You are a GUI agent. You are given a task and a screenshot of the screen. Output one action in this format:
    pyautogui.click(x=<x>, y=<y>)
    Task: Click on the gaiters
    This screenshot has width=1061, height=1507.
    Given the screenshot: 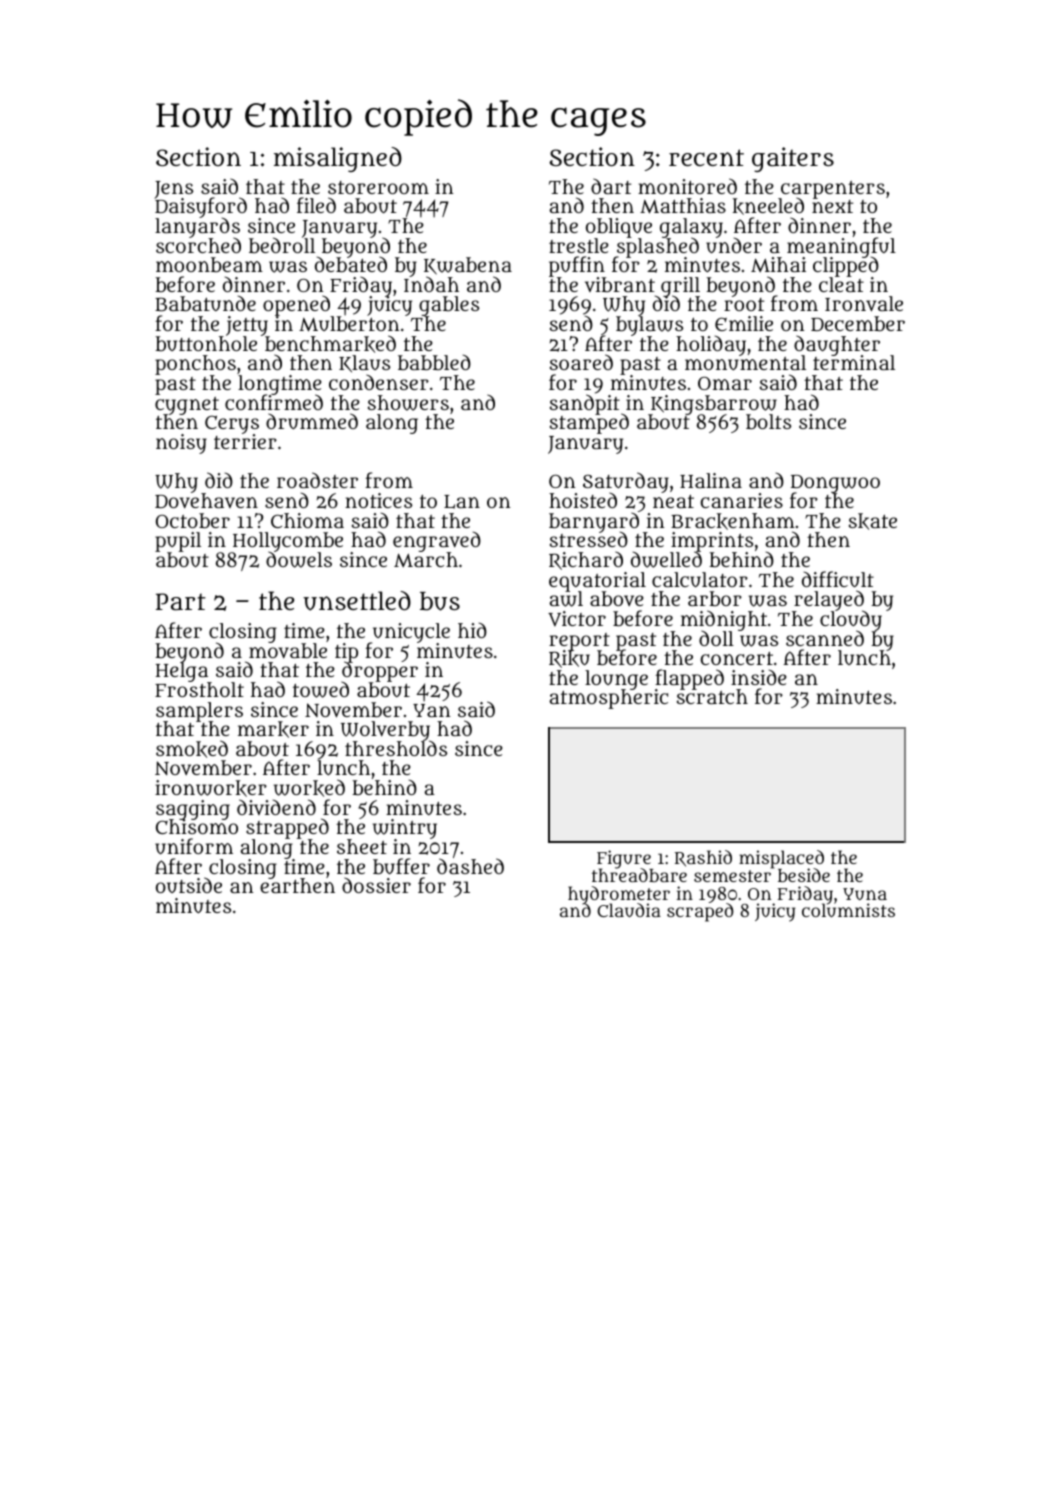 What is the action you would take?
    pyautogui.click(x=793, y=159)
